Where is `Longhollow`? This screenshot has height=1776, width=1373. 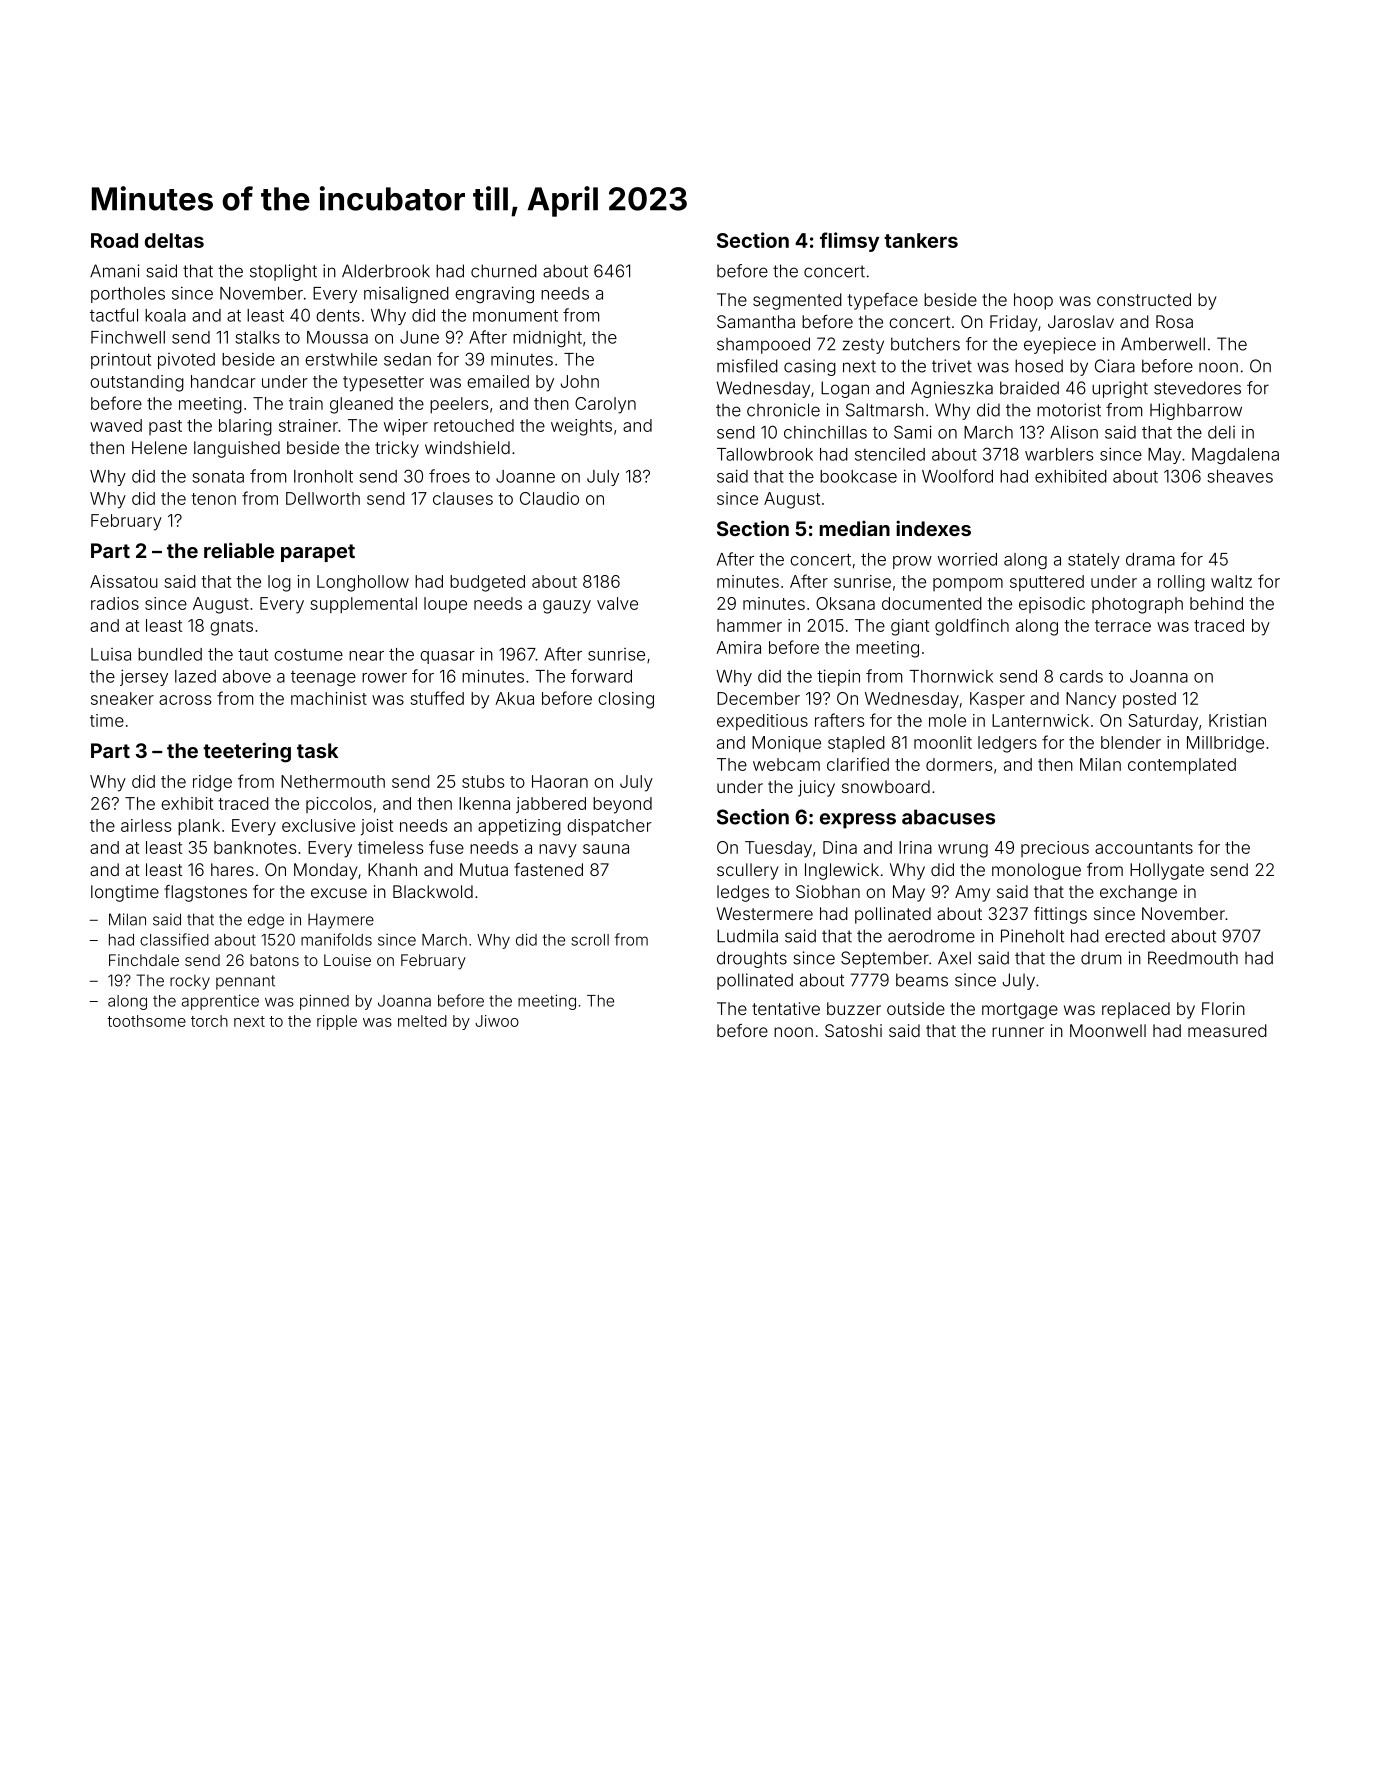 Longhollow is located at coordinates (363, 583).
